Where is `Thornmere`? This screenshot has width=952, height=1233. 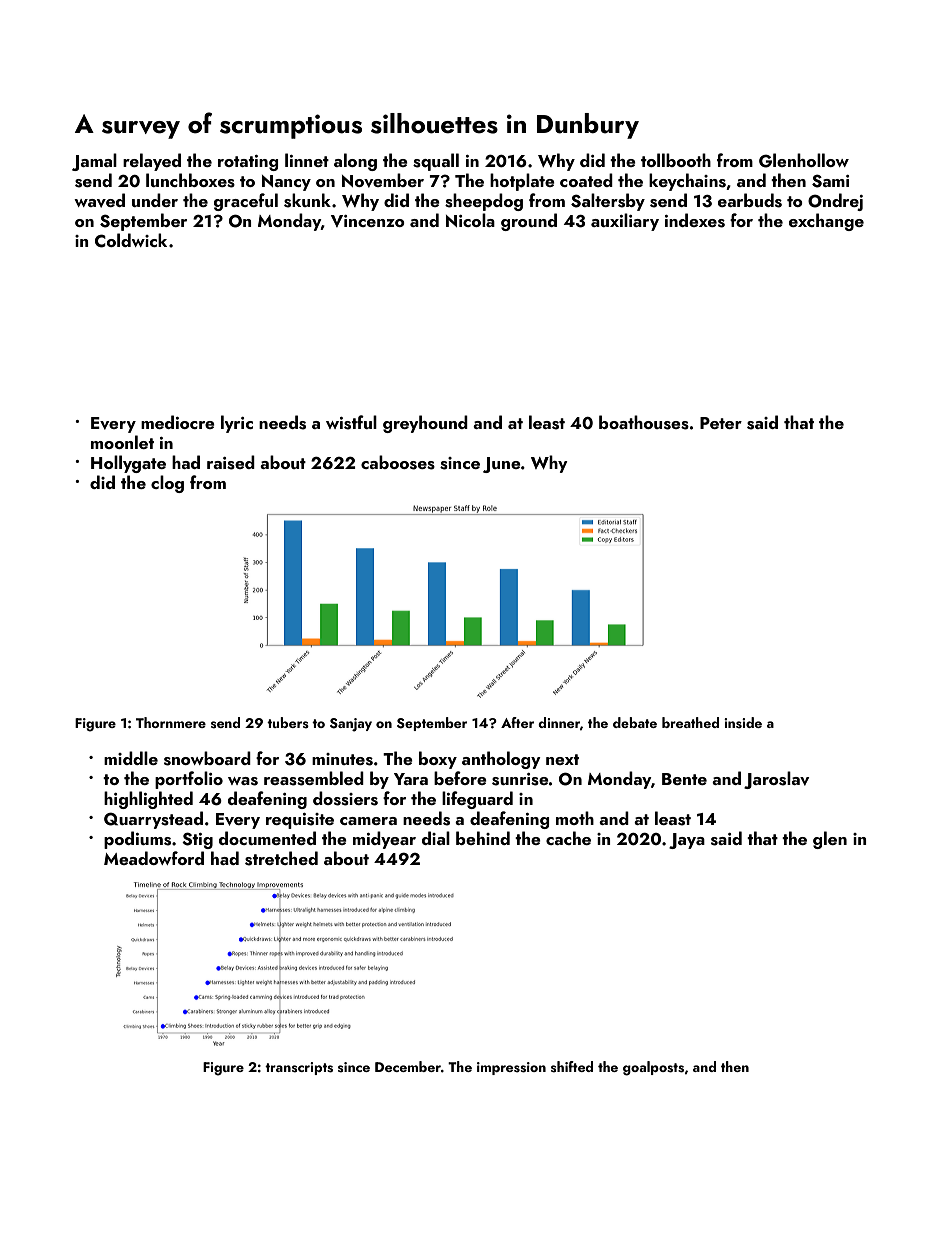 Thornmere is located at coordinates (171, 722).
